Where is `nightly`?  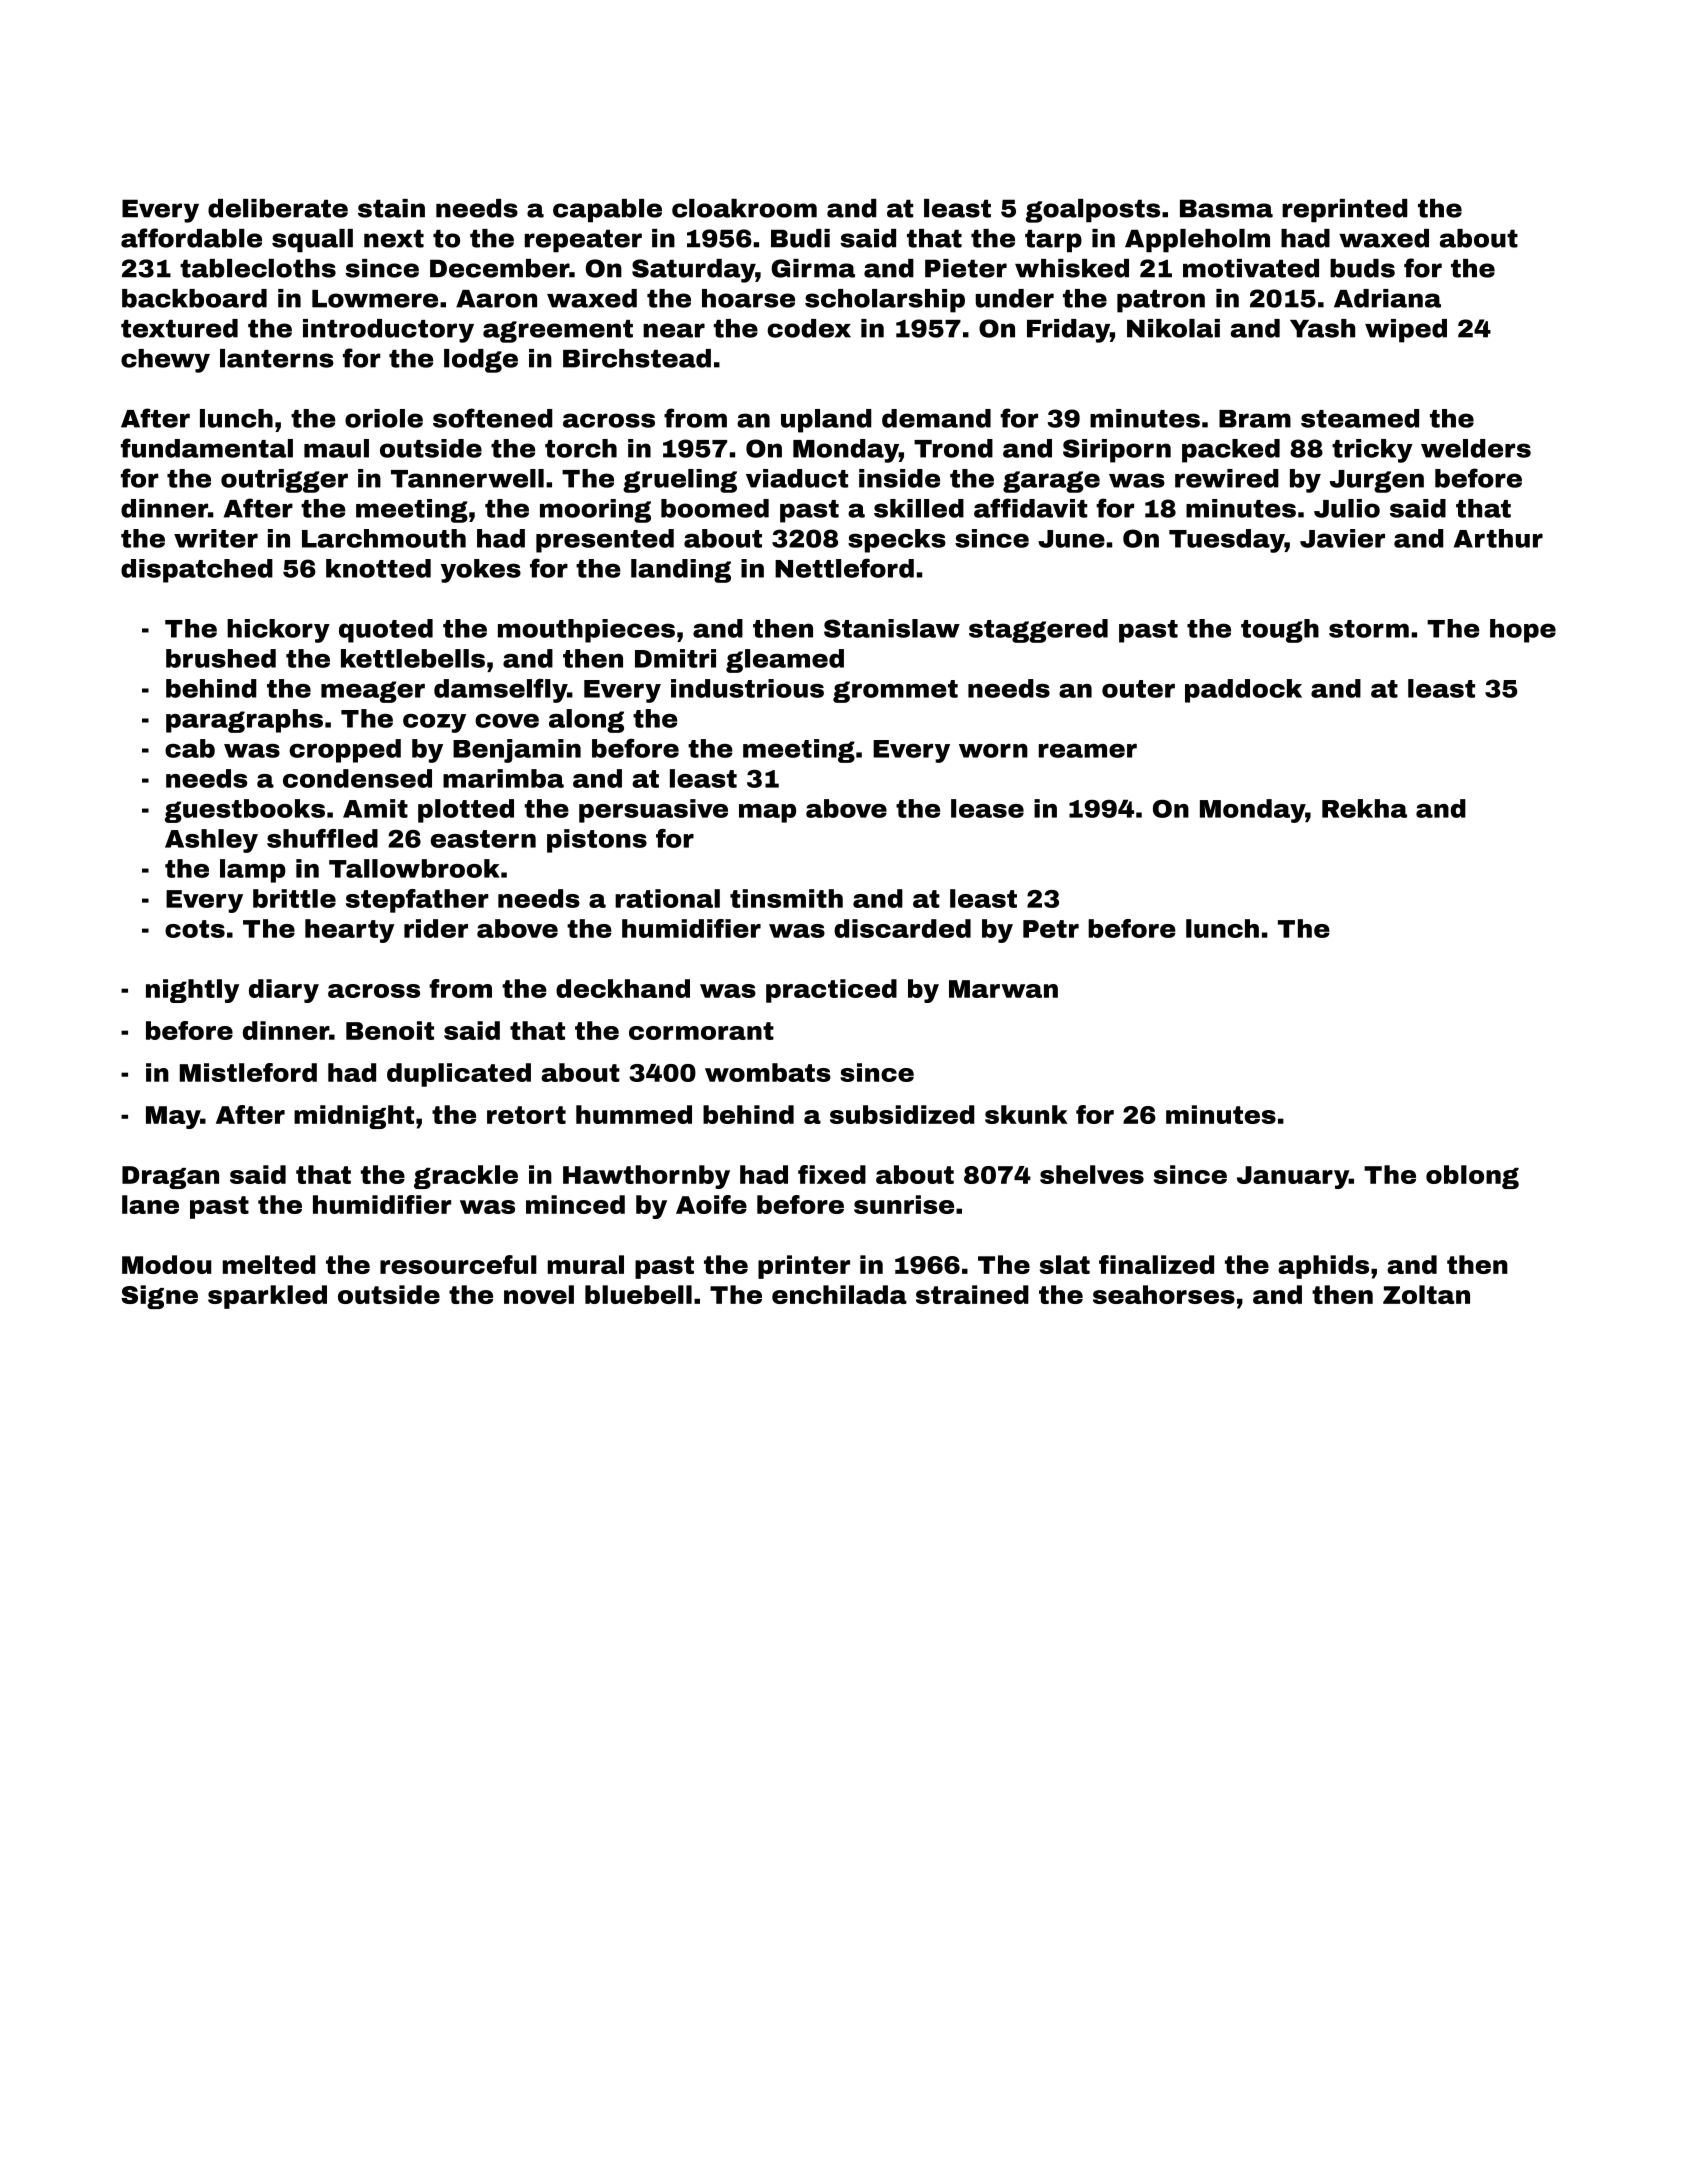 nightly is located at coordinates (192, 991).
